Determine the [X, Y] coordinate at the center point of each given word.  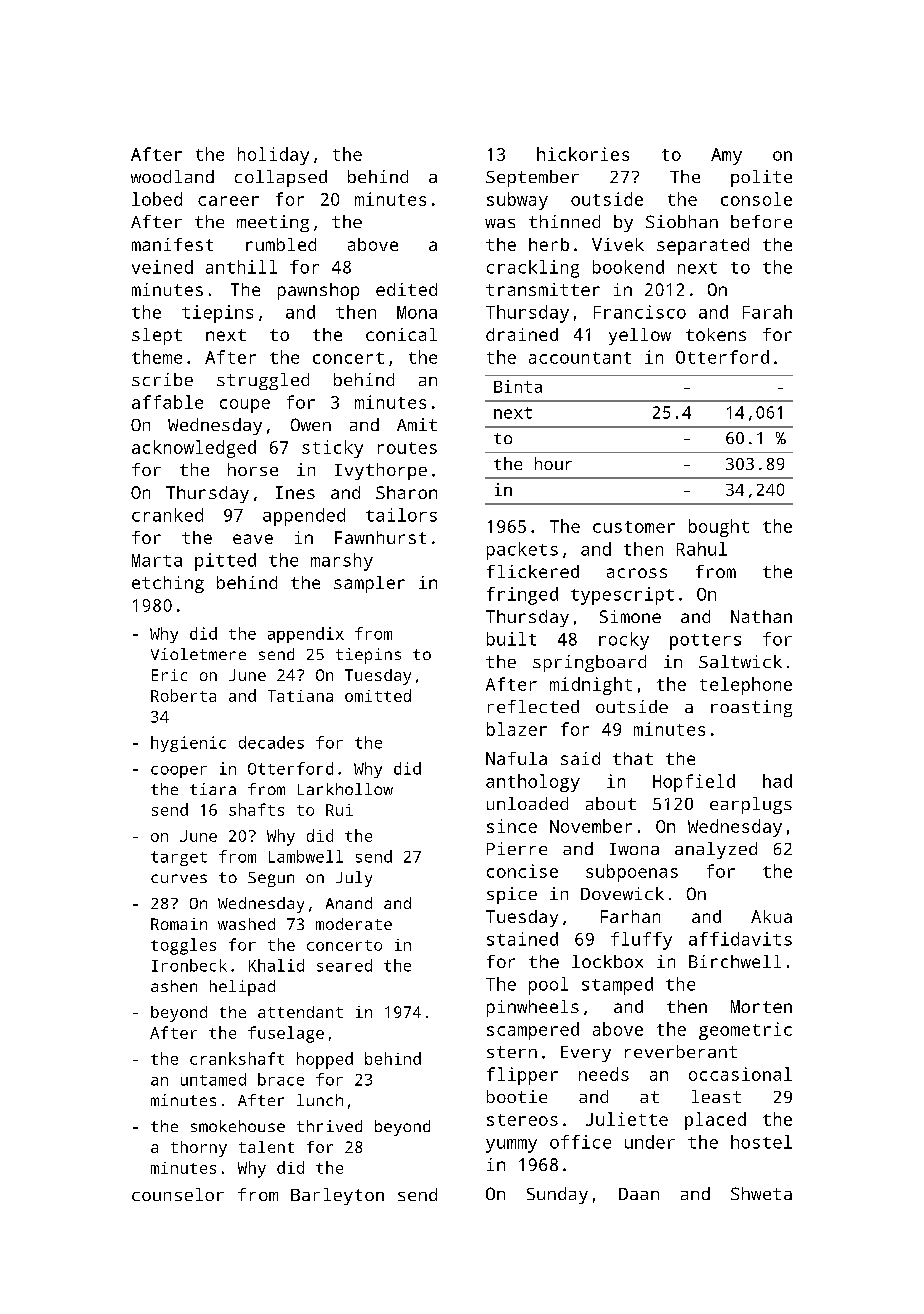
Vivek [618, 244]
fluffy [641, 941]
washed [246, 924]
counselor [178, 1194]
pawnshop [318, 291]
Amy [726, 156]
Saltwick [740, 661]
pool [548, 986]
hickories [583, 154]
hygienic [188, 744]
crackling [533, 269]
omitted [378, 695]
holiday [273, 156]
